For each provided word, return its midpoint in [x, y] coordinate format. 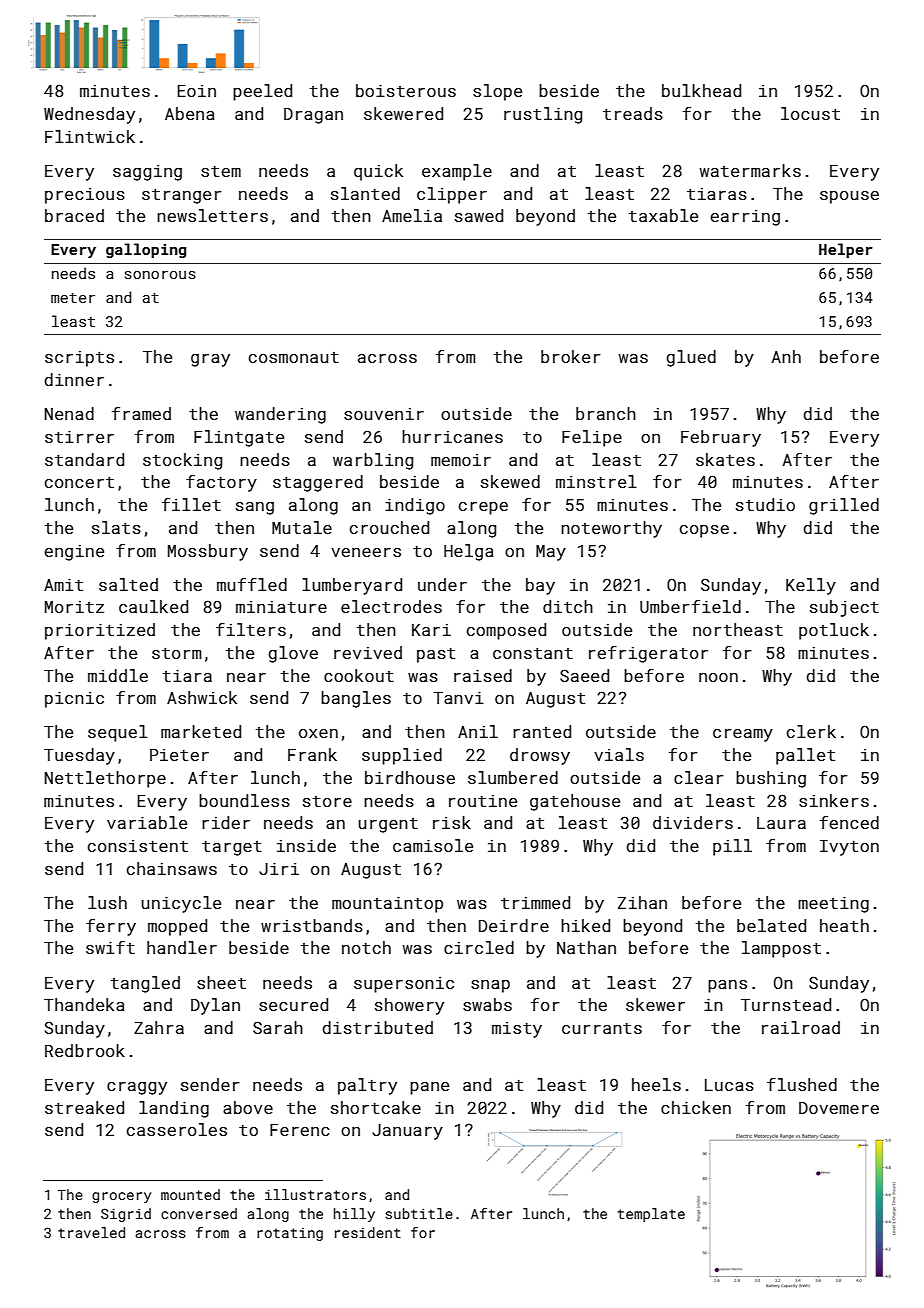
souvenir [384, 414]
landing [174, 1109]
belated [771, 925]
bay [540, 586]
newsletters [212, 215]
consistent [138, 846]
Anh [786, 356]
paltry [367, 1086]
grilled [844, 506]
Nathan [586, 947]
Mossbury [208, 552]
